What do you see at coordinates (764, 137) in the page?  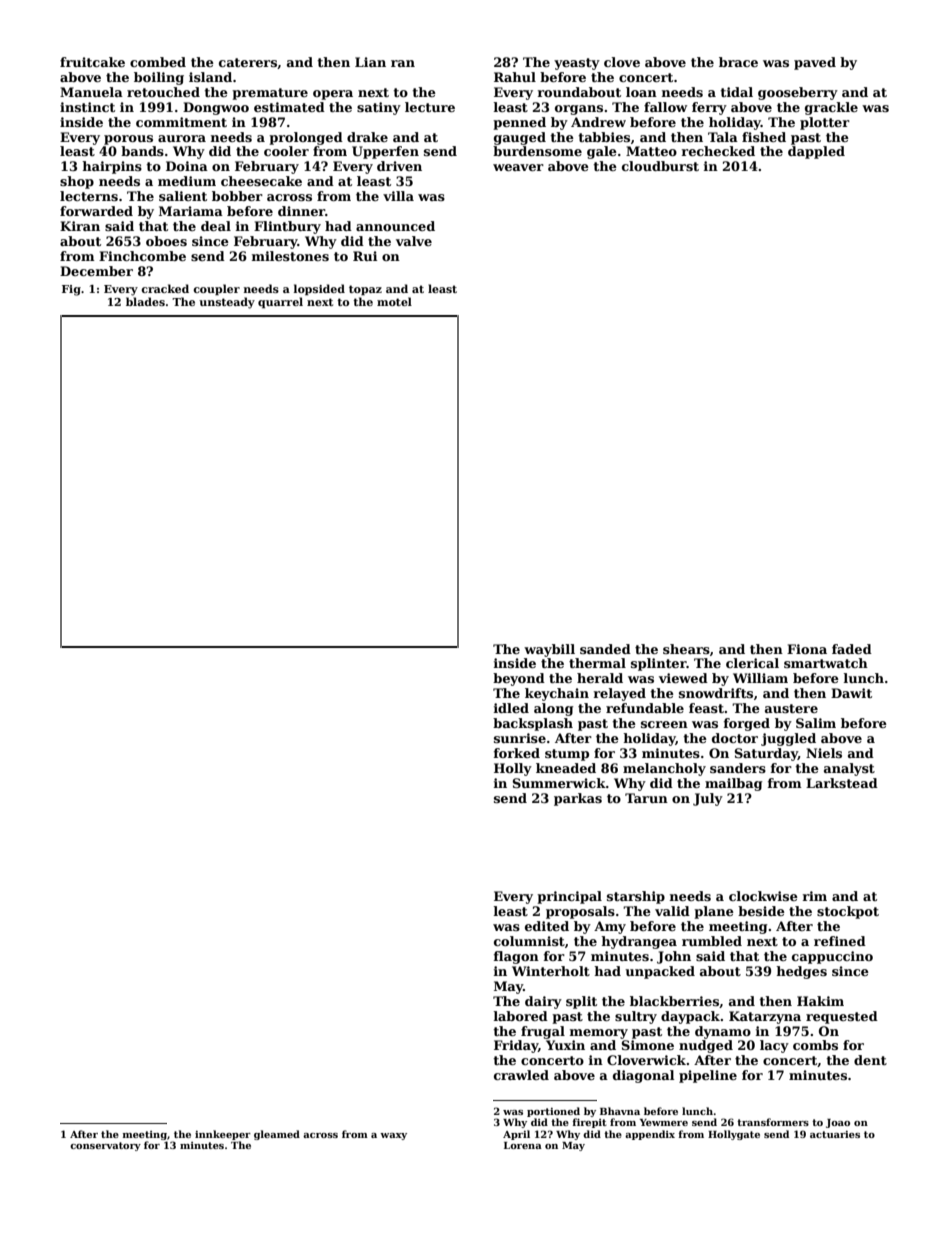 I see `fished` at bounding box center [764, 137].
